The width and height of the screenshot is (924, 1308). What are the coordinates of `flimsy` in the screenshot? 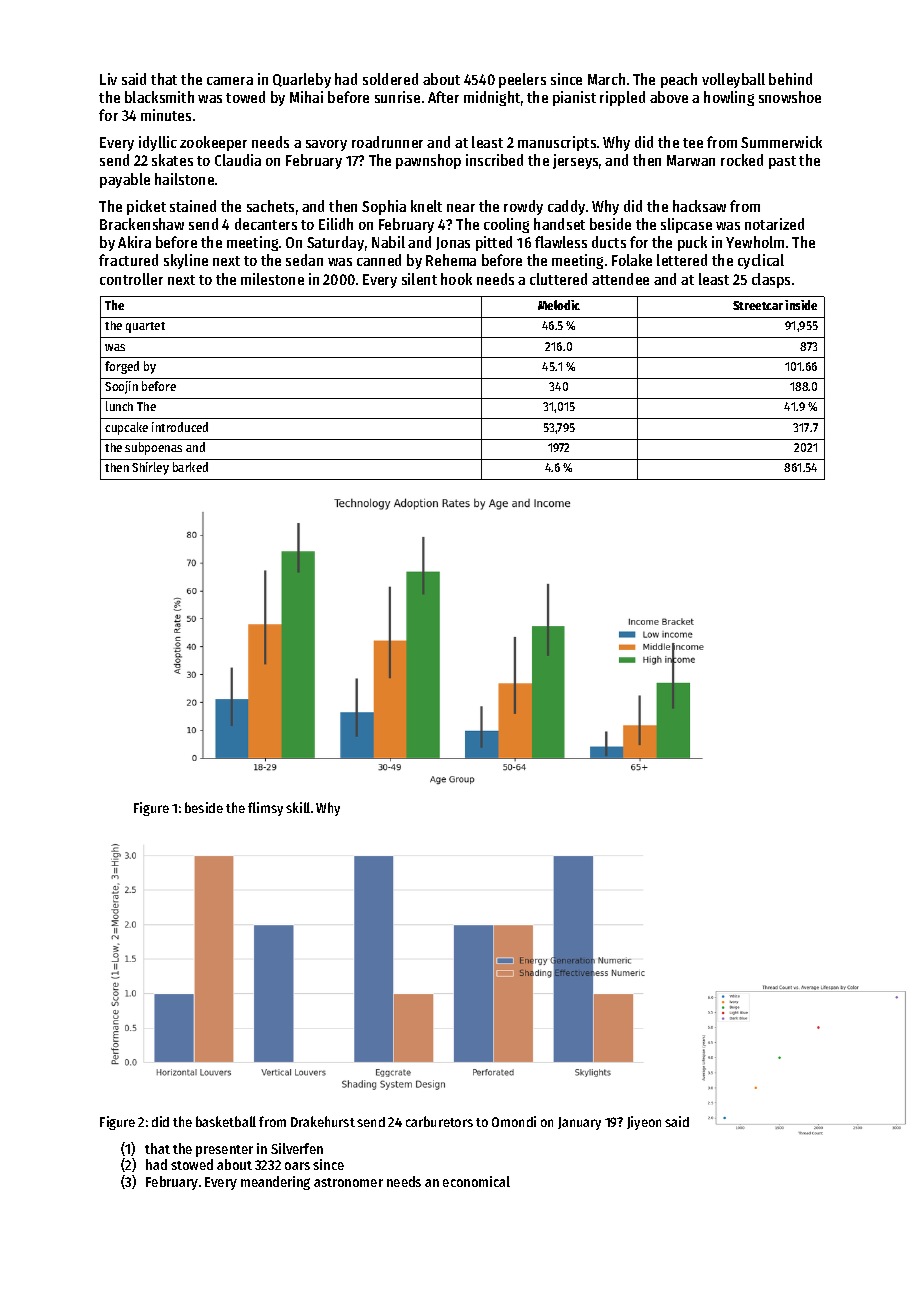 It's located at (265, 809).
